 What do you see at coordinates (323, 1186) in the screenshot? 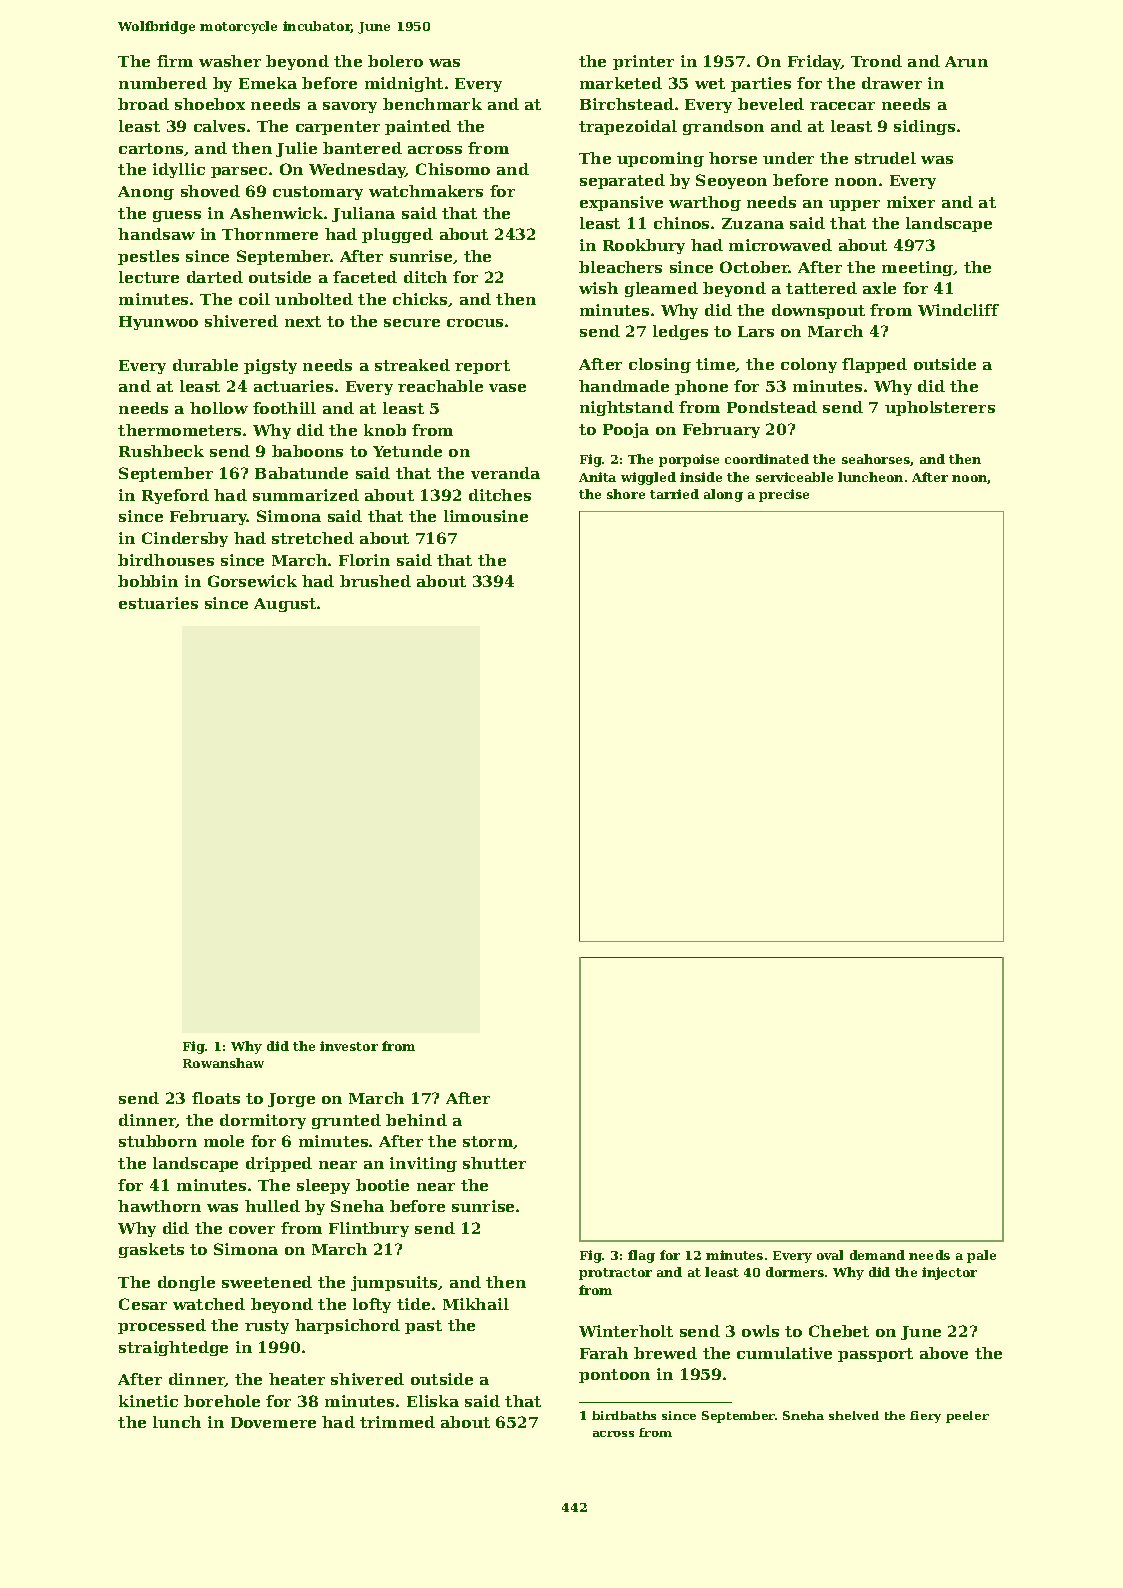
I see `sleepy` at bounding box center [323, 1186].
